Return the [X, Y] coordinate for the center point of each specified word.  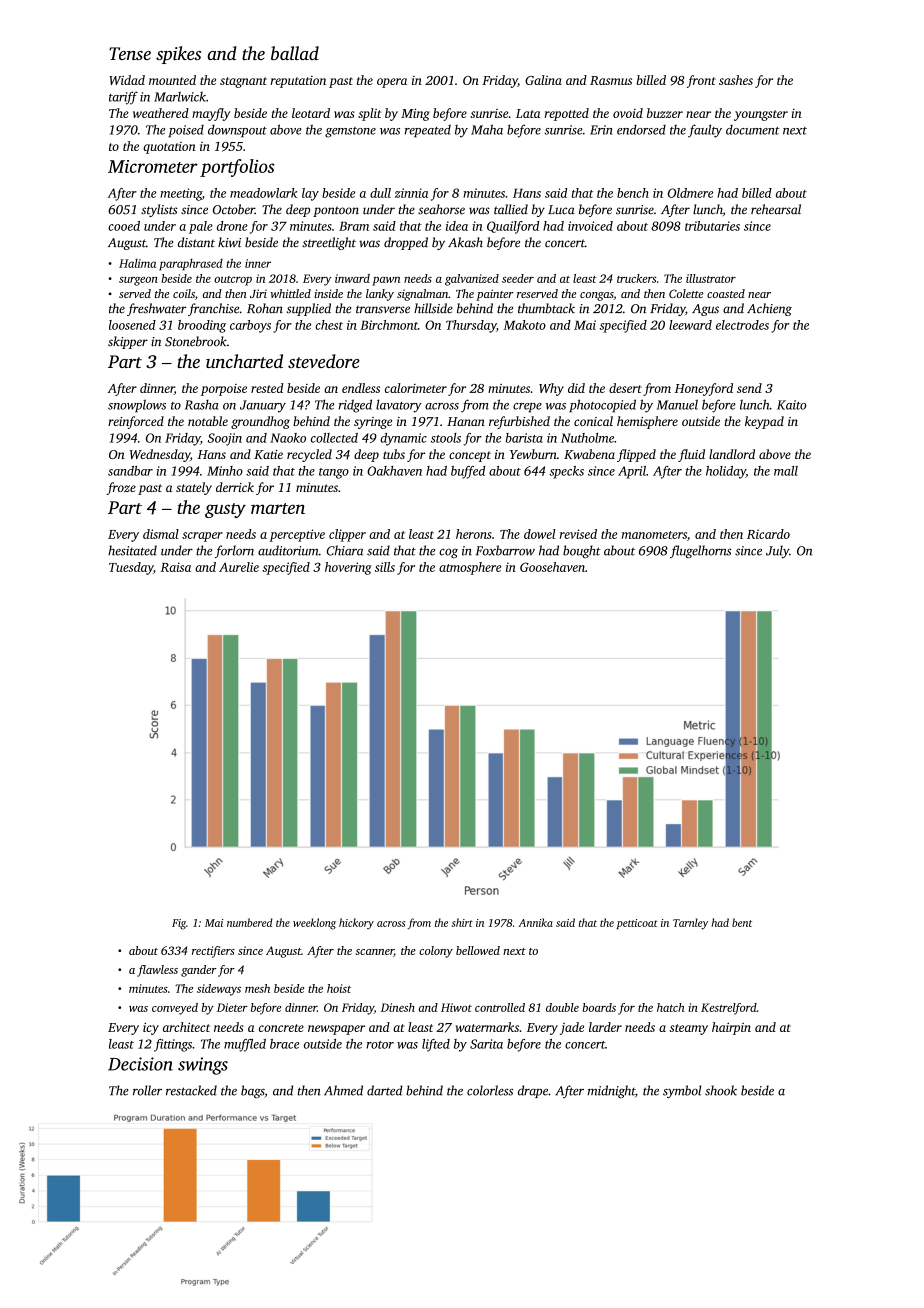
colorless [490, 1090]
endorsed [641, 129]
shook [721, 1090]
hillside [433, 308]
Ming [415, 114]
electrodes [742, 325]
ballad [295, 53]
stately [194, 488]
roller [147, 1090]
